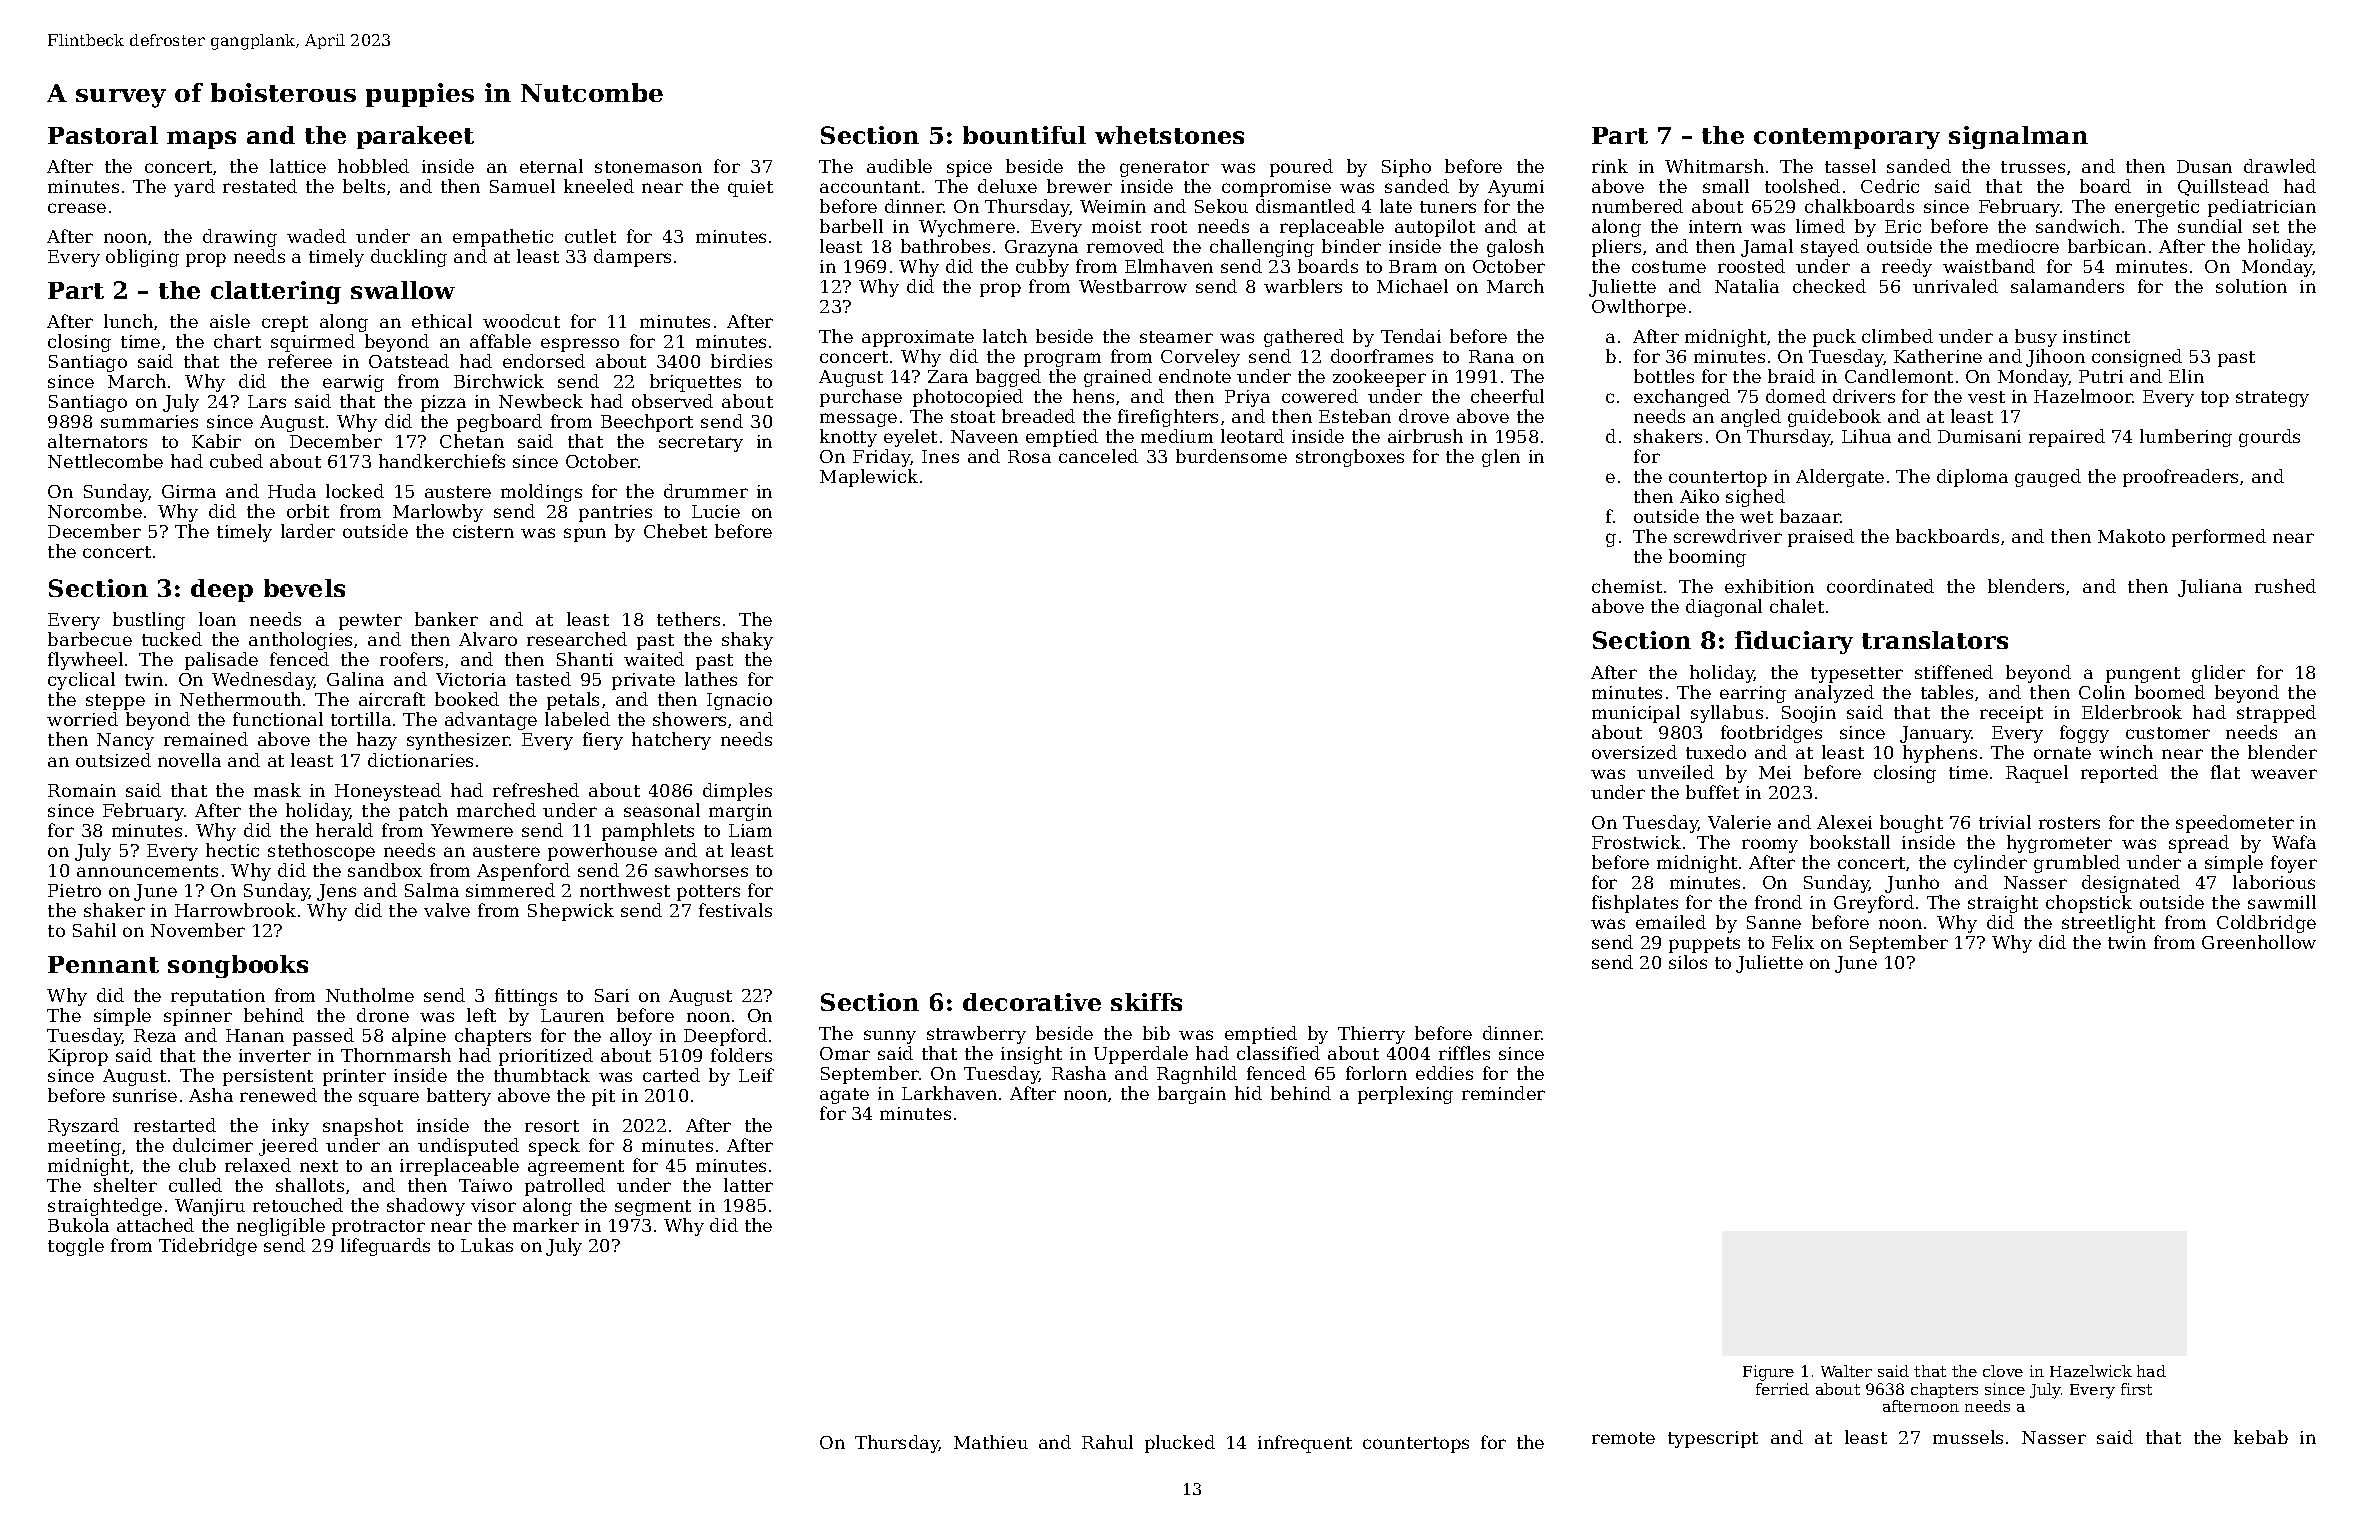 The height and width of the screenshot is (1530, 2365). Describe the element at coordinates (1248, 1093) in the screenshot. I see `hid` at that location.
